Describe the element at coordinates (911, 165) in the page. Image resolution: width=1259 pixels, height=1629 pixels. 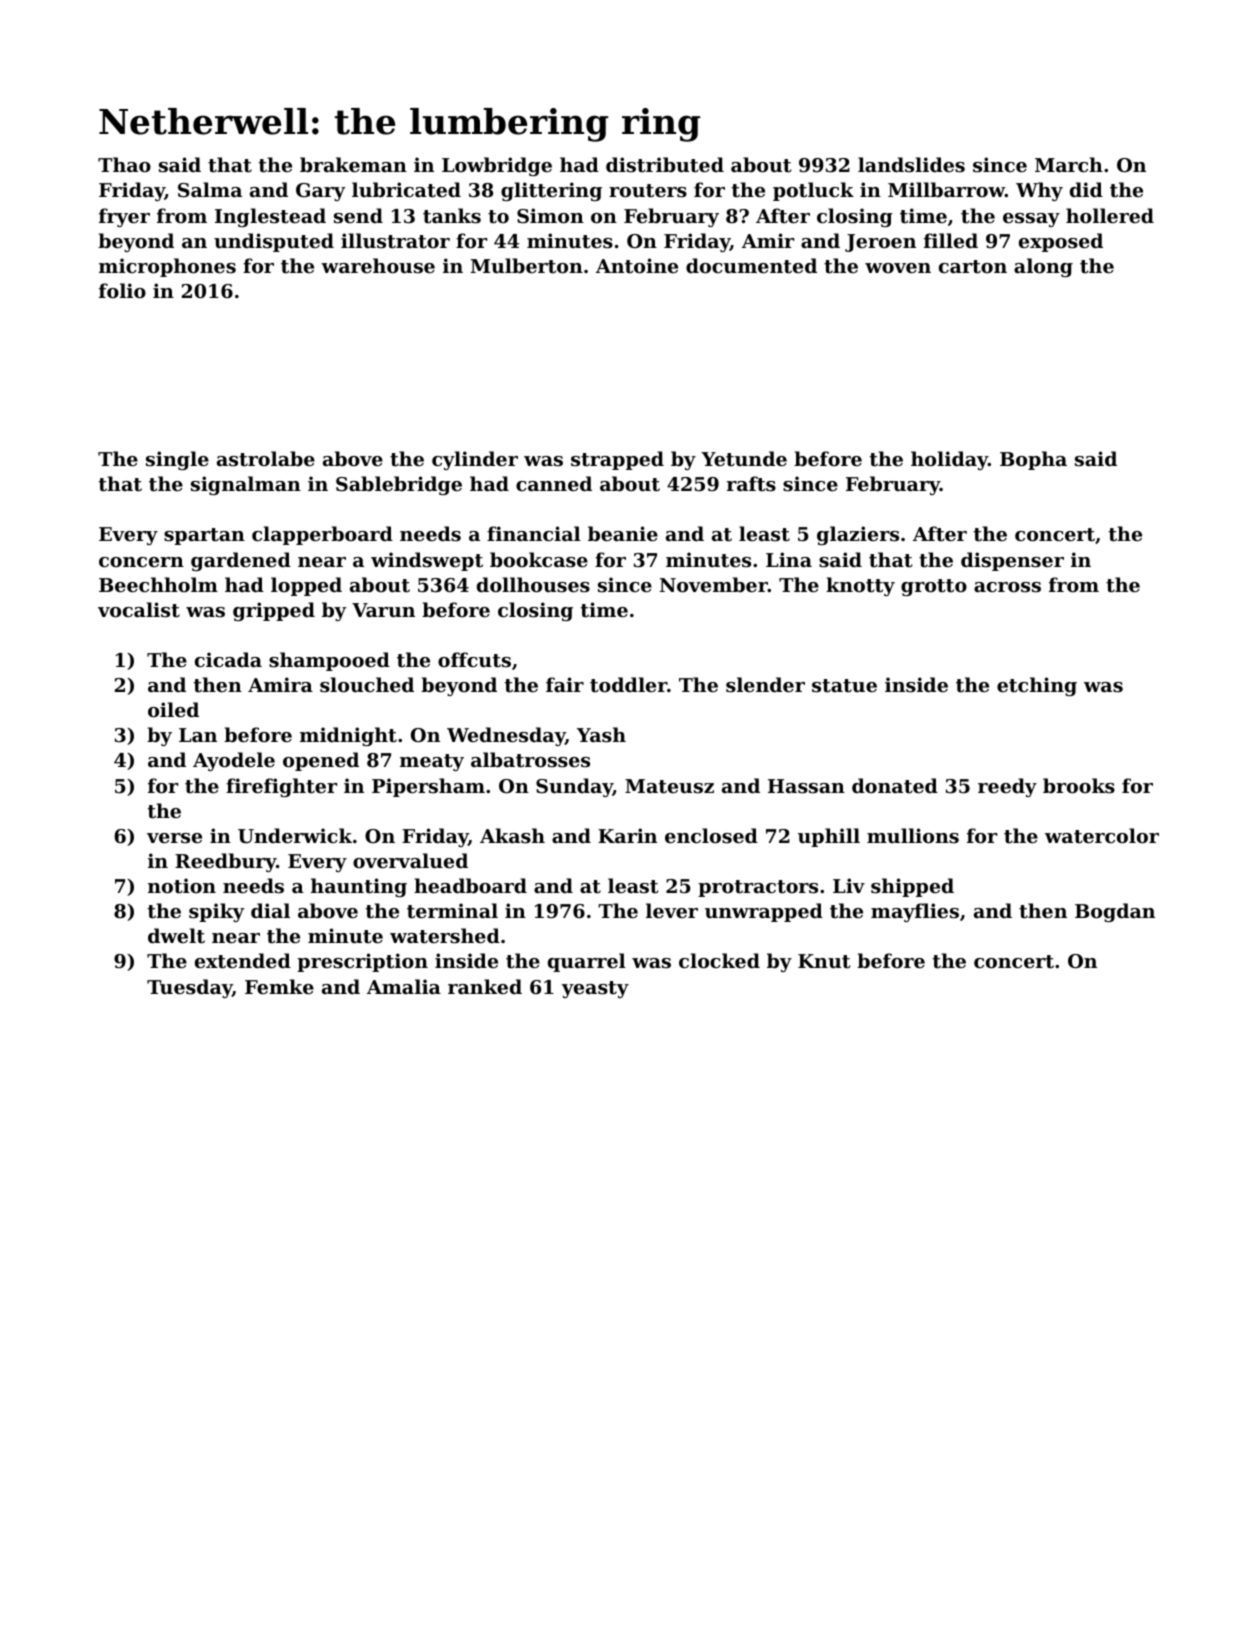
I see `landslides` at that location.
